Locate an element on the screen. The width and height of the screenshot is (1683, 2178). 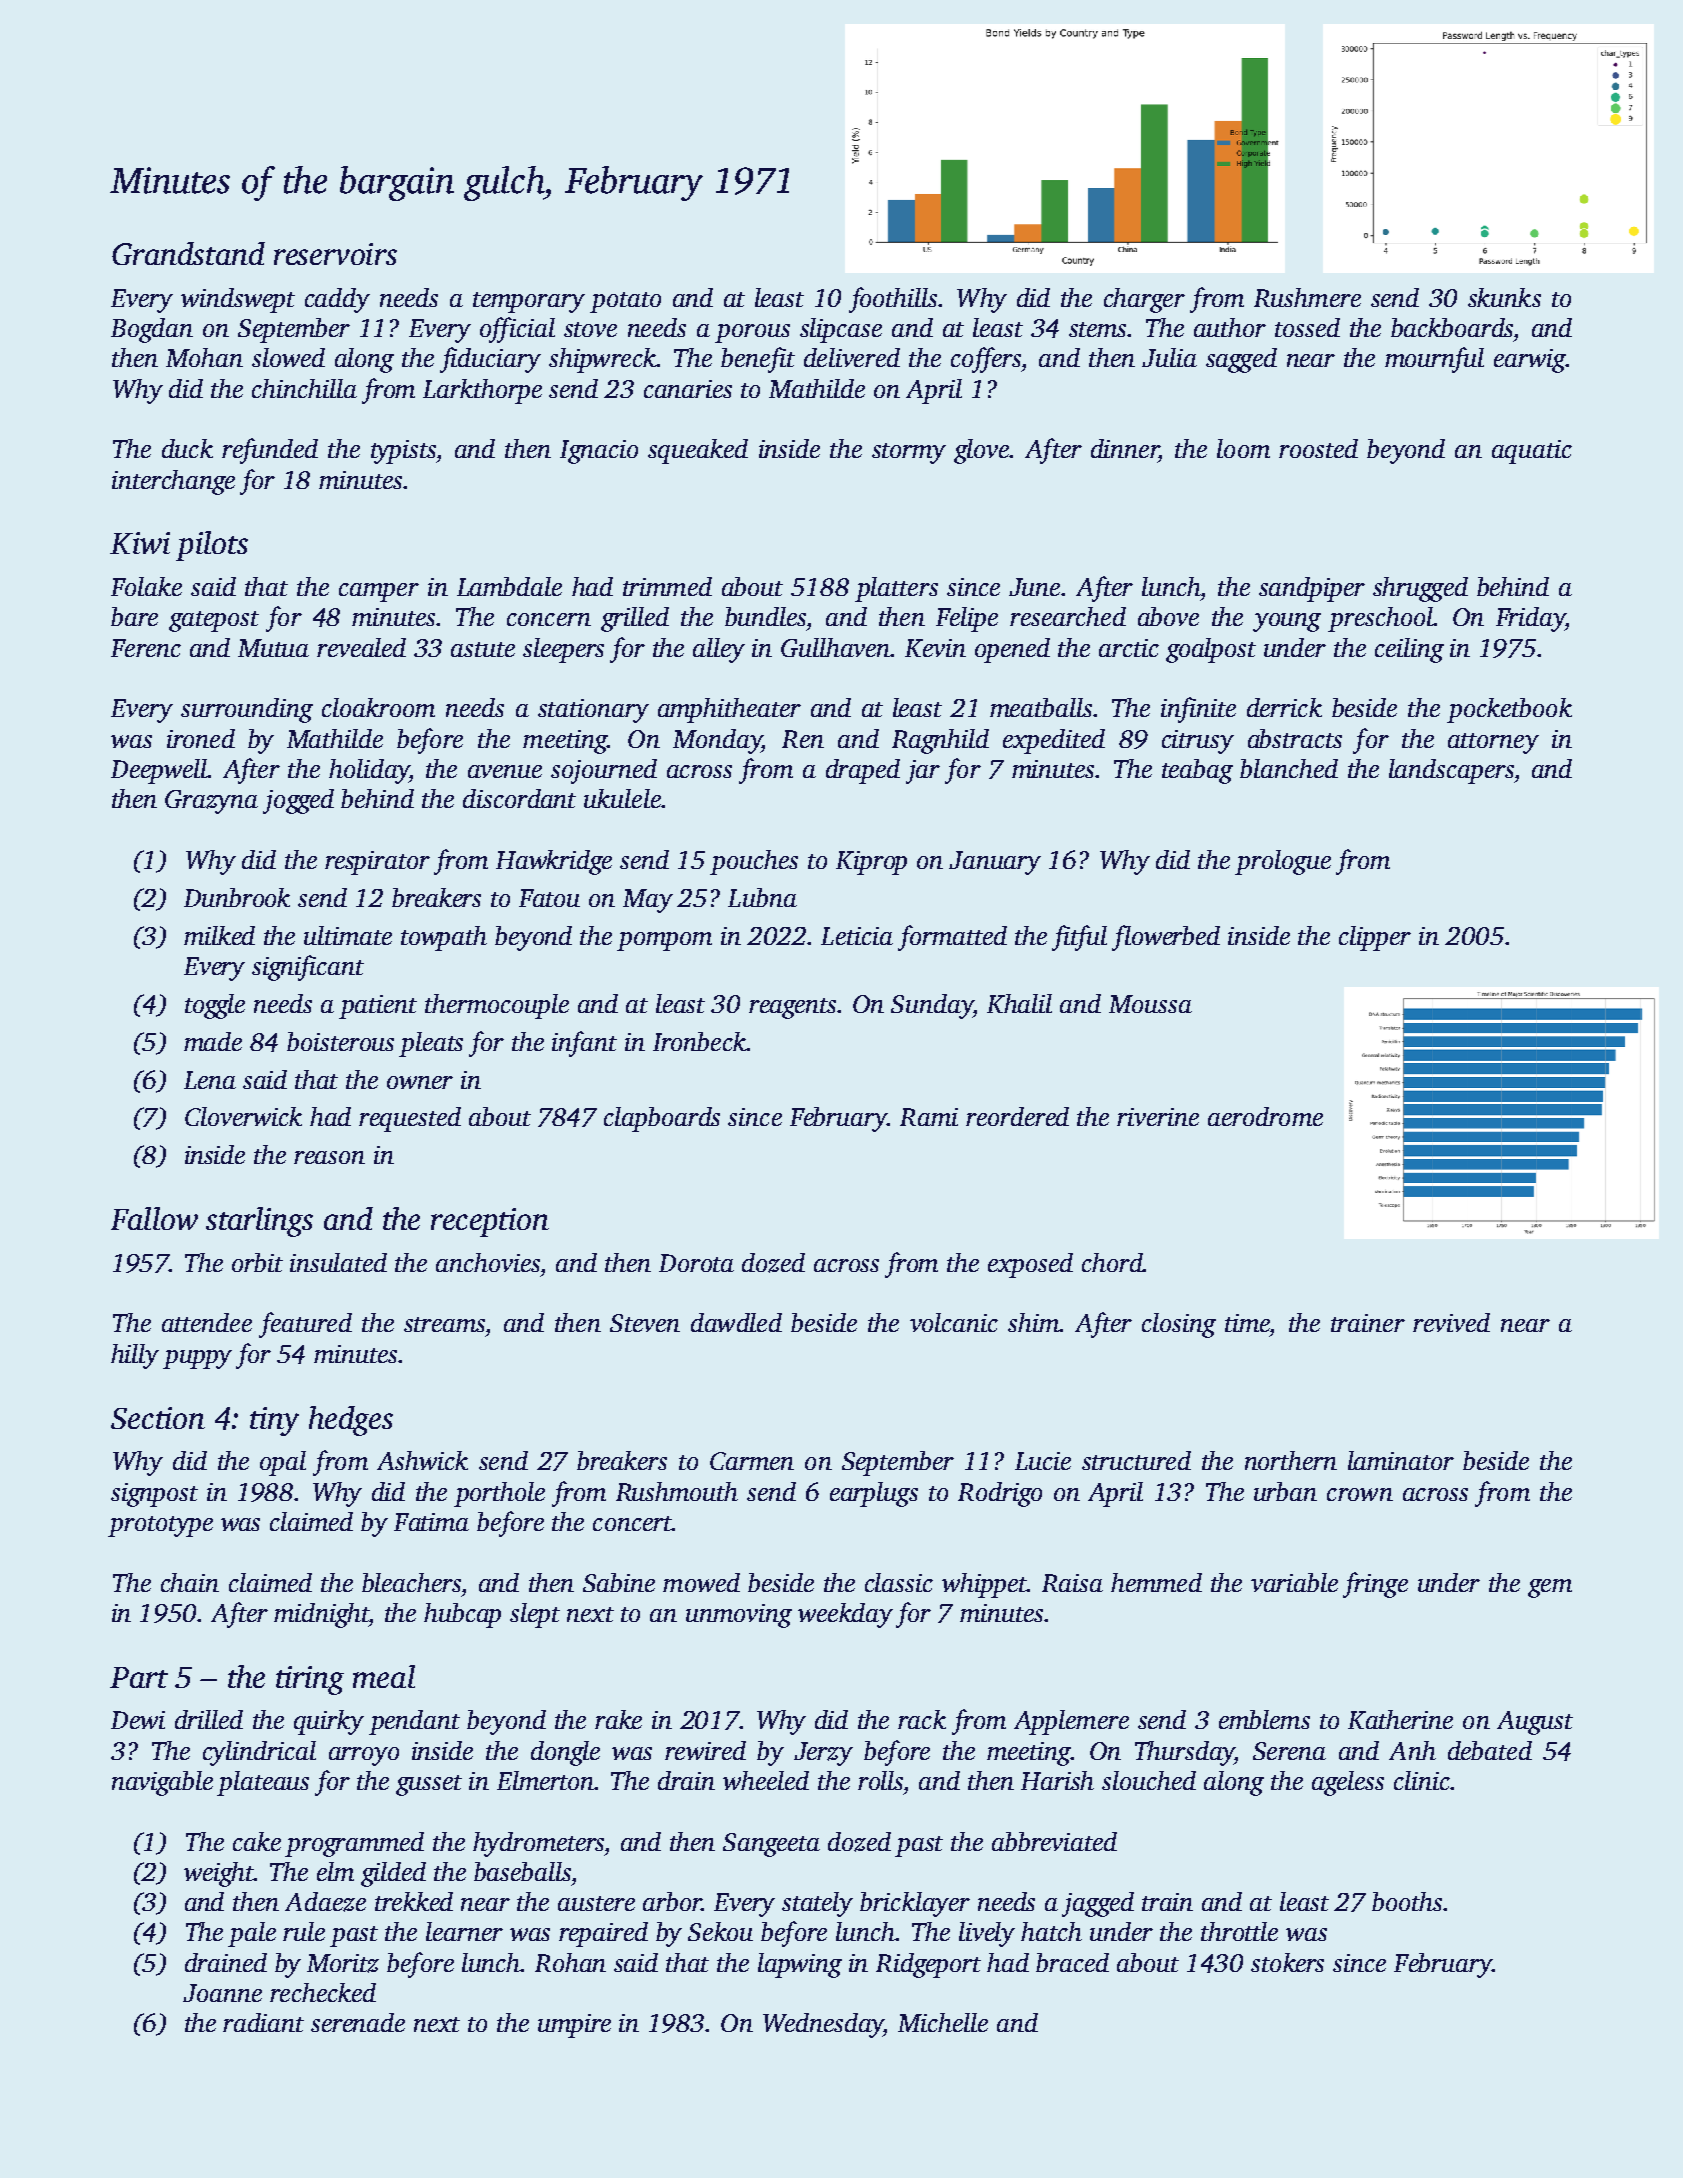
stems is located at coordinates (1097, 329).
